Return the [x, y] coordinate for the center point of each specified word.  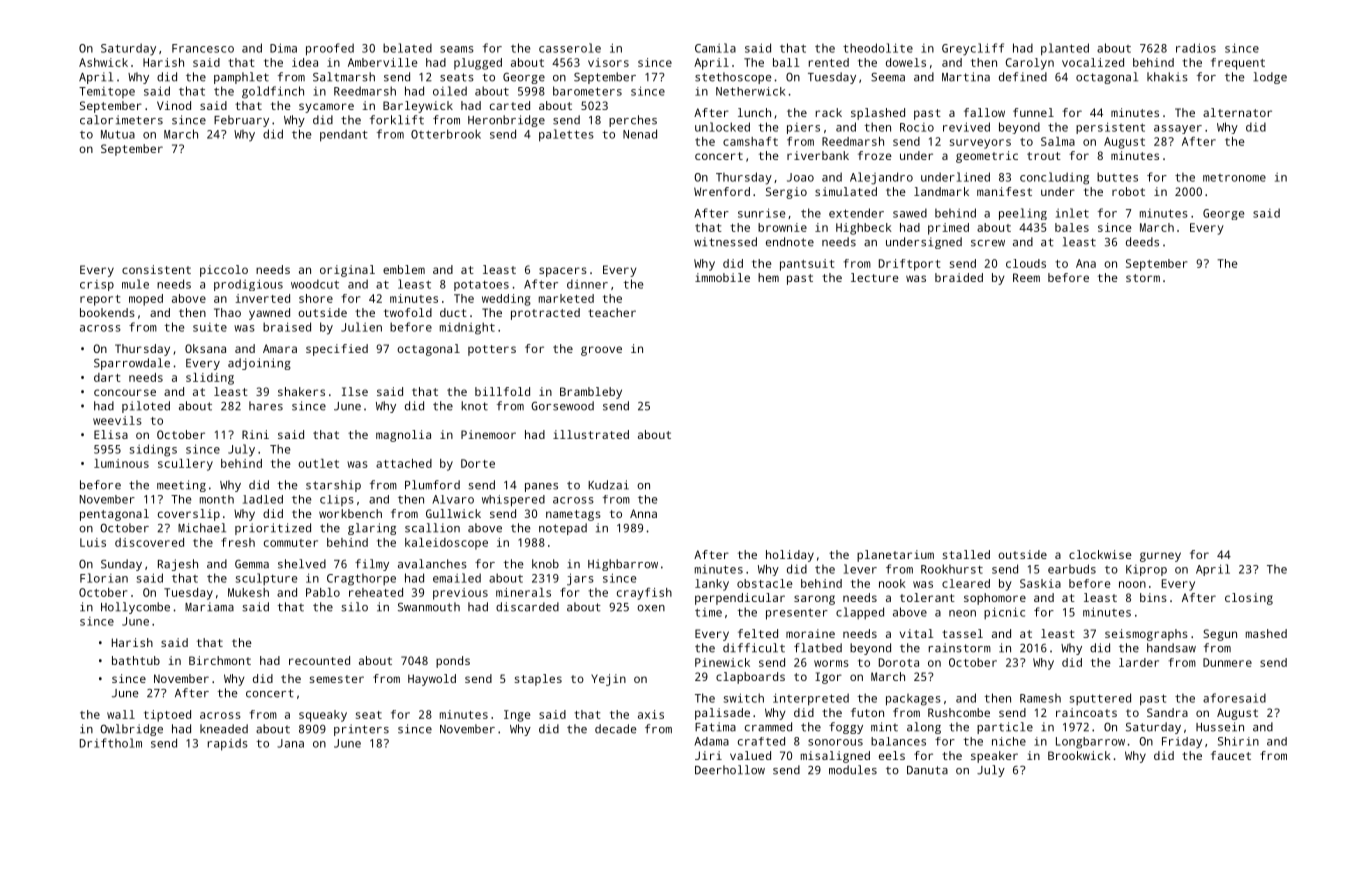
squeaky [323, 716]
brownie [782, 227]
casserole [570, 48]
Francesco [203, 48]
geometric [987, 157]
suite [210, 327]
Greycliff [973, 49]
